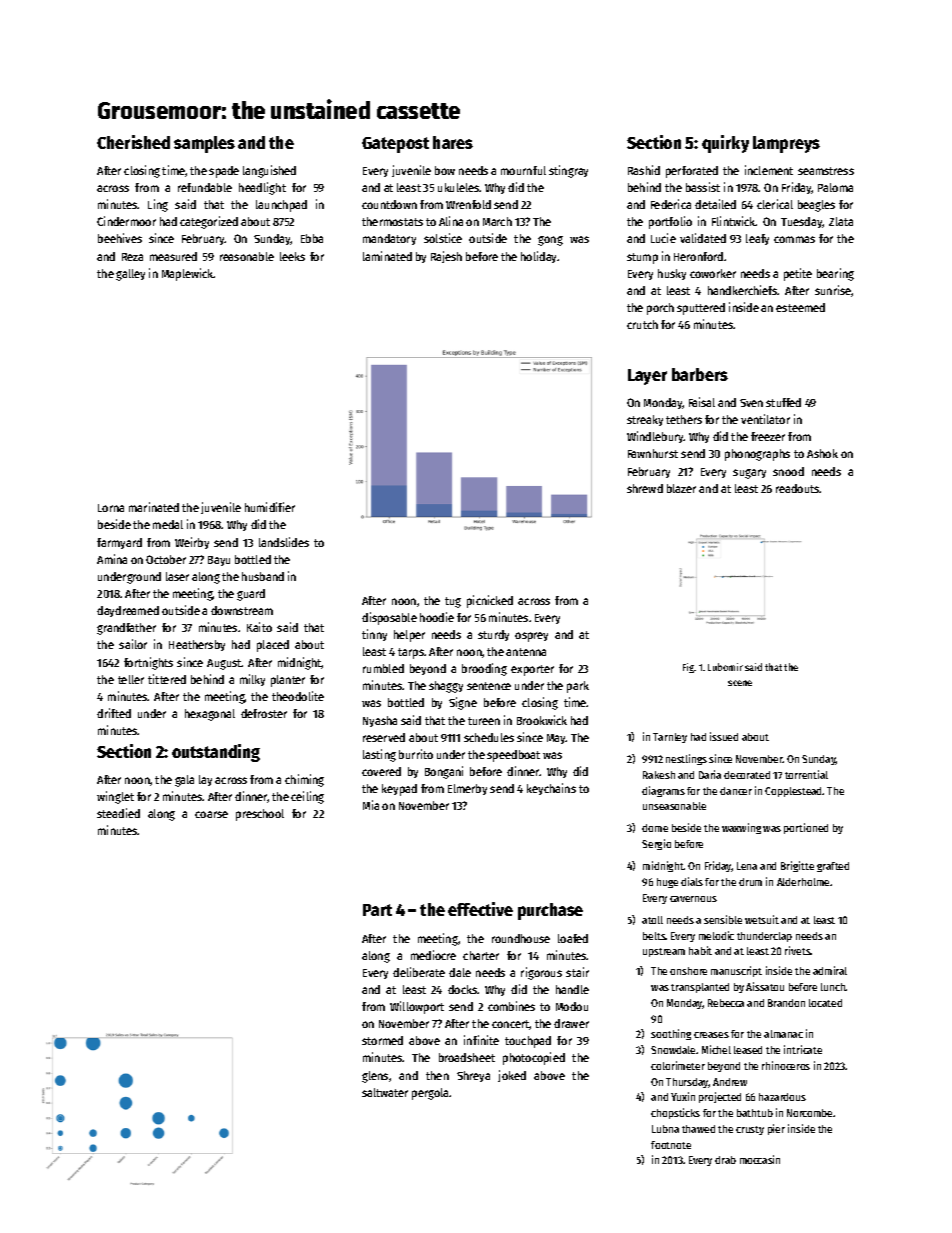  I want to click on torrential, so click(806, 774).
